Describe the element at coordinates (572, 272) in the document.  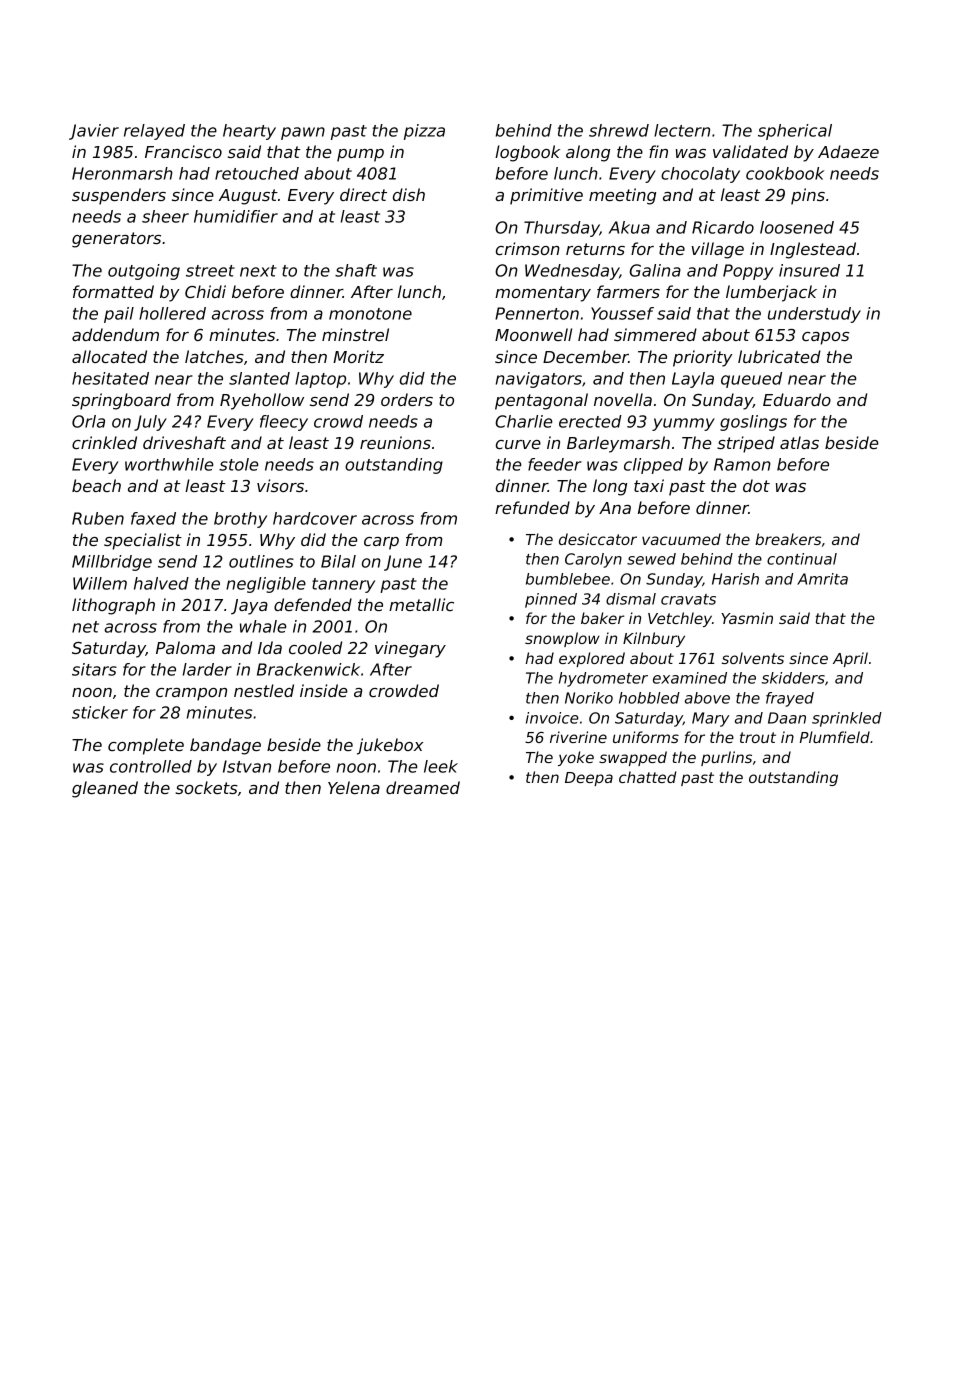
I see `Wednesday` at that location.
